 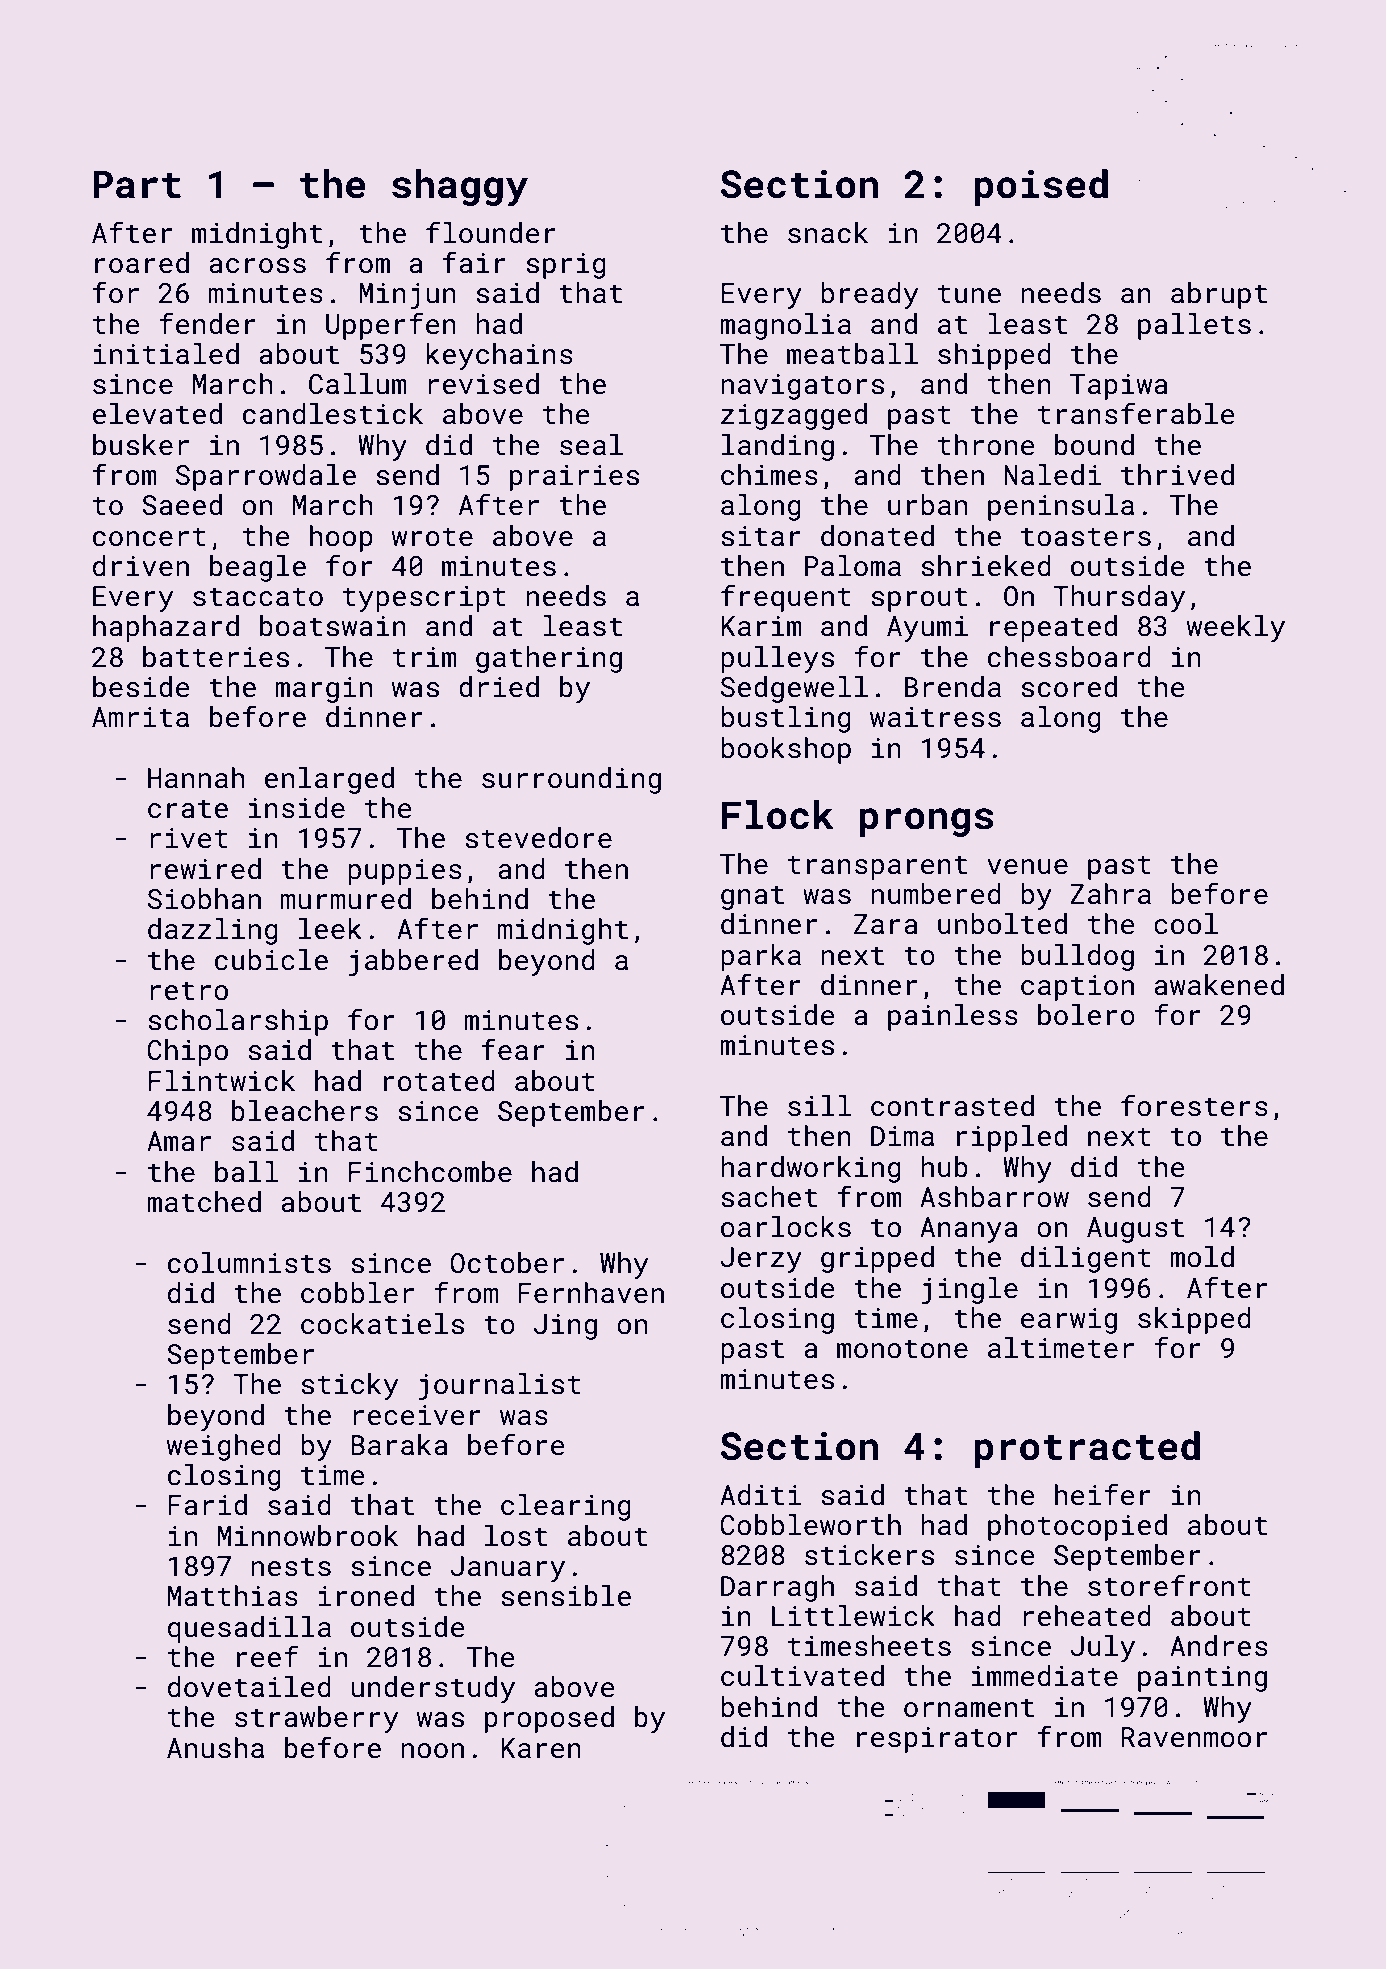 I want to click on skipped, so click(x=1194, y=1320).
